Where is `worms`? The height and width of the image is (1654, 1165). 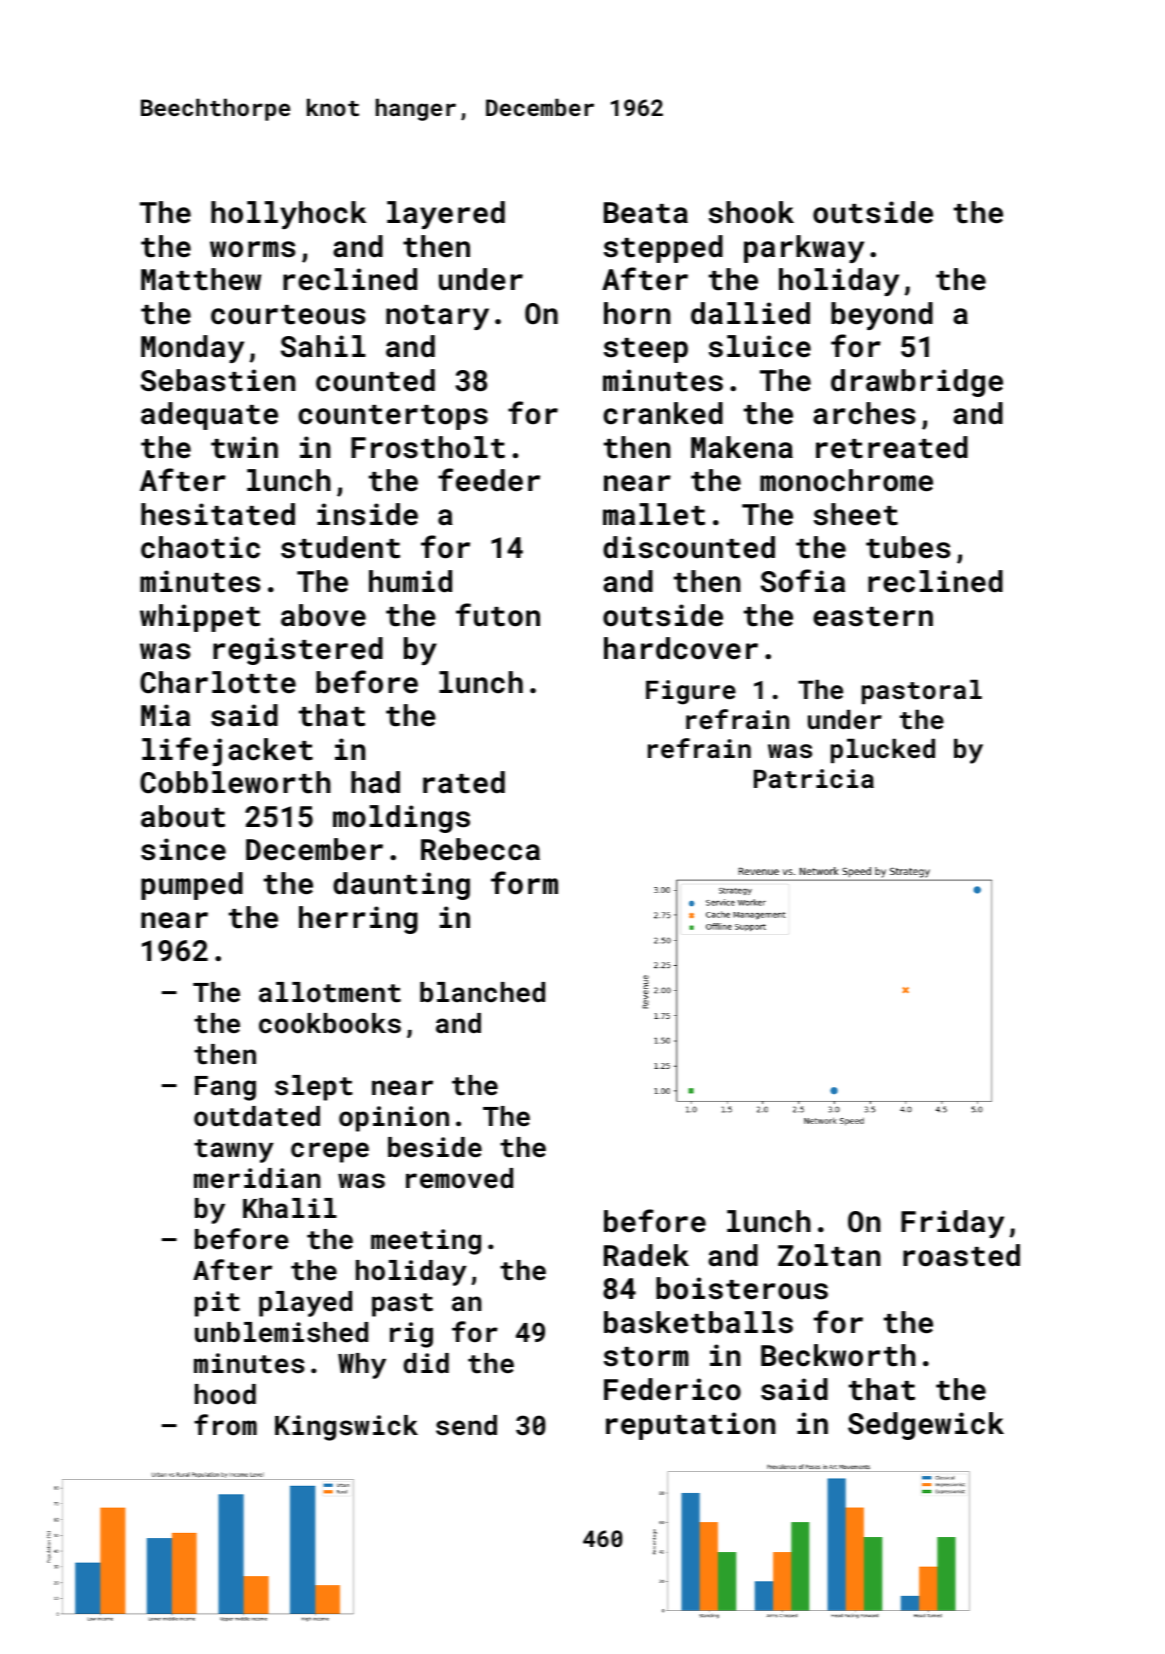 worms is located at coordinates (253, 249).
